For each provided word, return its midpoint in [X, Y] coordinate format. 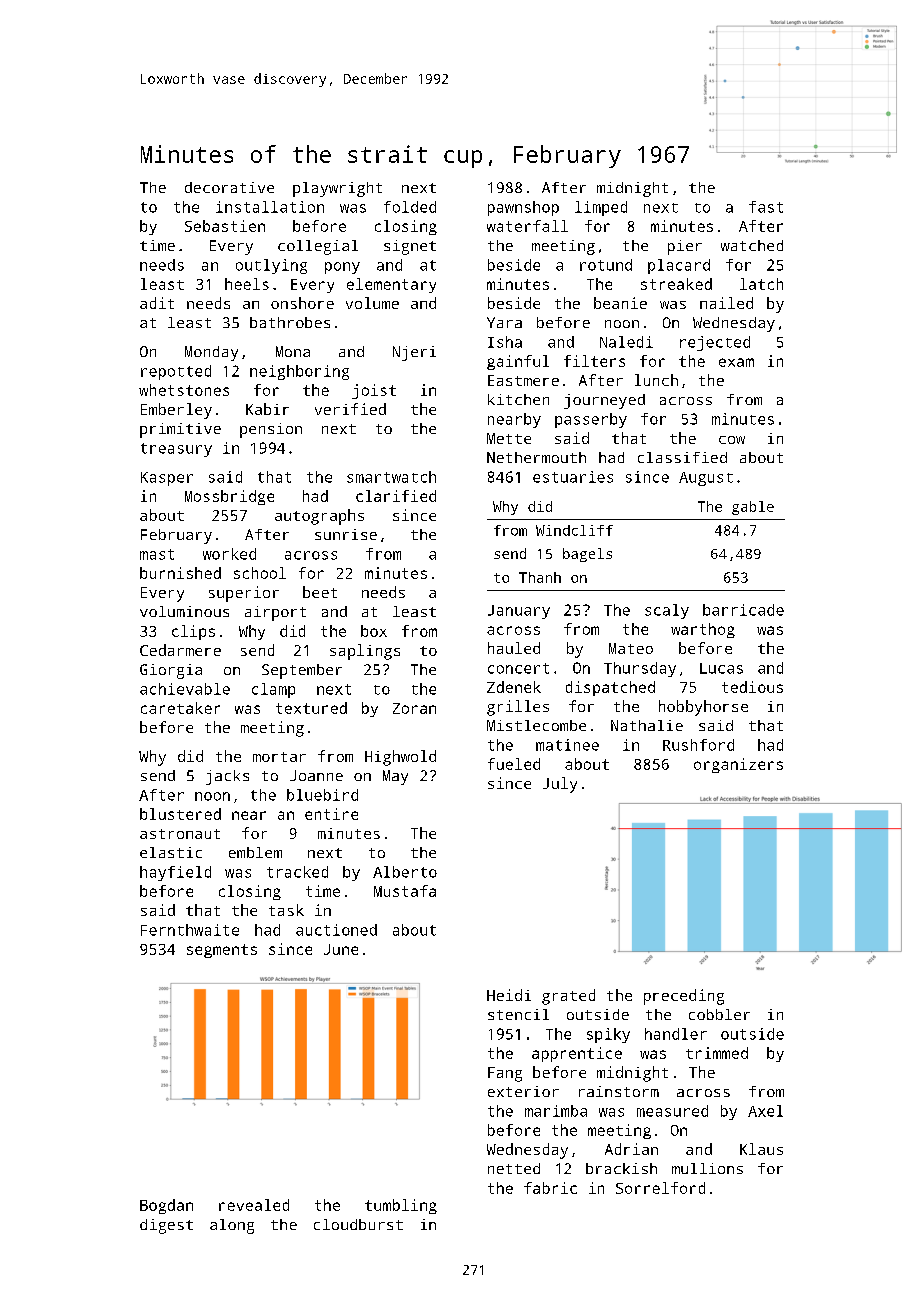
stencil [518, 1014]
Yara [504, 322]
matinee [567, 745]
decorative [229, 187]
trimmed [717, 1053]
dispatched [610, 688]
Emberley [176, 411]
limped [601, 208]
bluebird [322, 795]
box [374, 631]
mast [157, 554]
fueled [514, 764]
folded [410, 207]
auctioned [336, 930]
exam [736, 362]
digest [166, 1226]
